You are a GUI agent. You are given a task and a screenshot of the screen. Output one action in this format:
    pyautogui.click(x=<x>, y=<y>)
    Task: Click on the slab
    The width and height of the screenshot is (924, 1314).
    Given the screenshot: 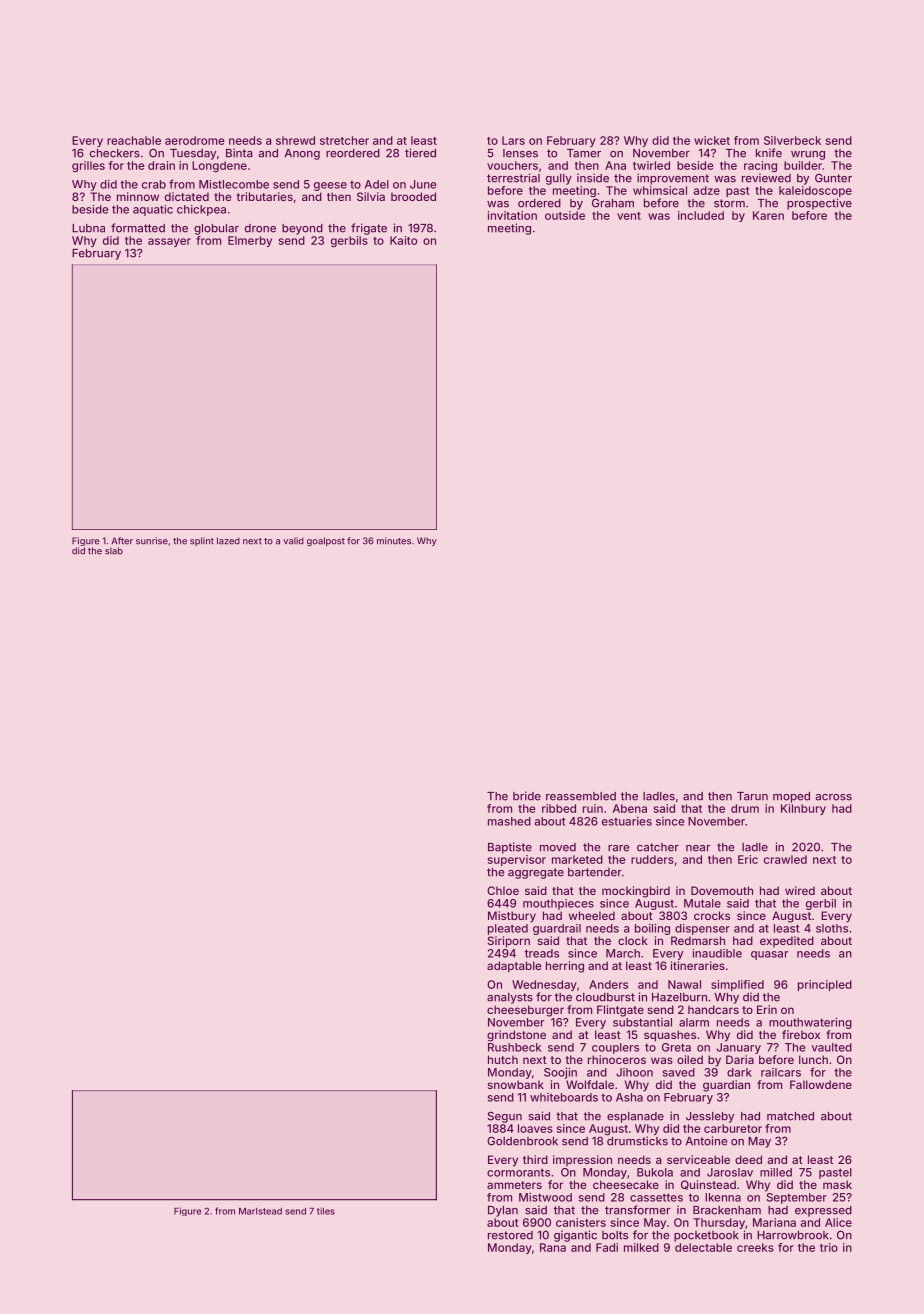 What is the action you would take?
    pyautogui.click(x=114, y=551)
